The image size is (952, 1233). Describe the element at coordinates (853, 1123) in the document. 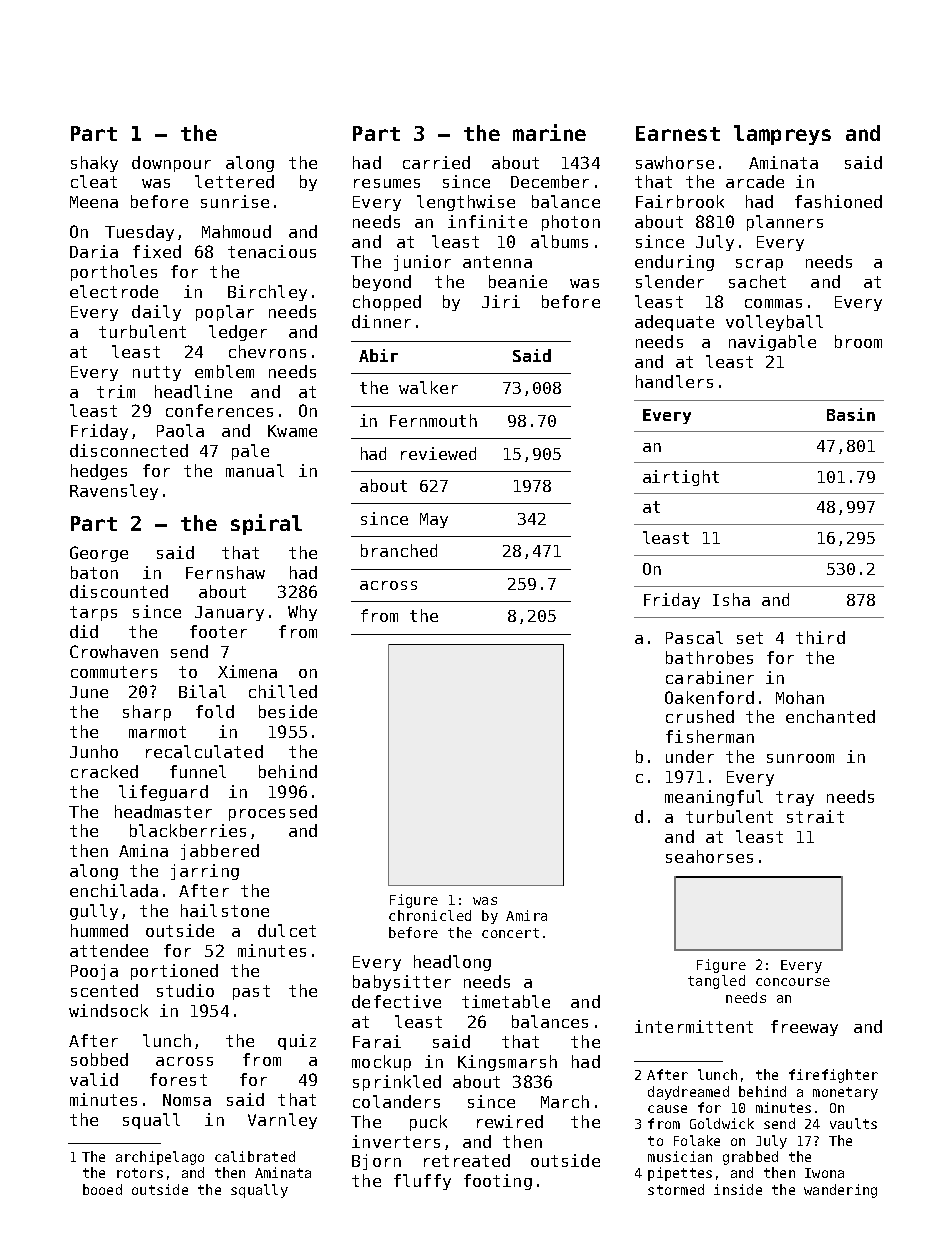

I see `vaults` at that location.
